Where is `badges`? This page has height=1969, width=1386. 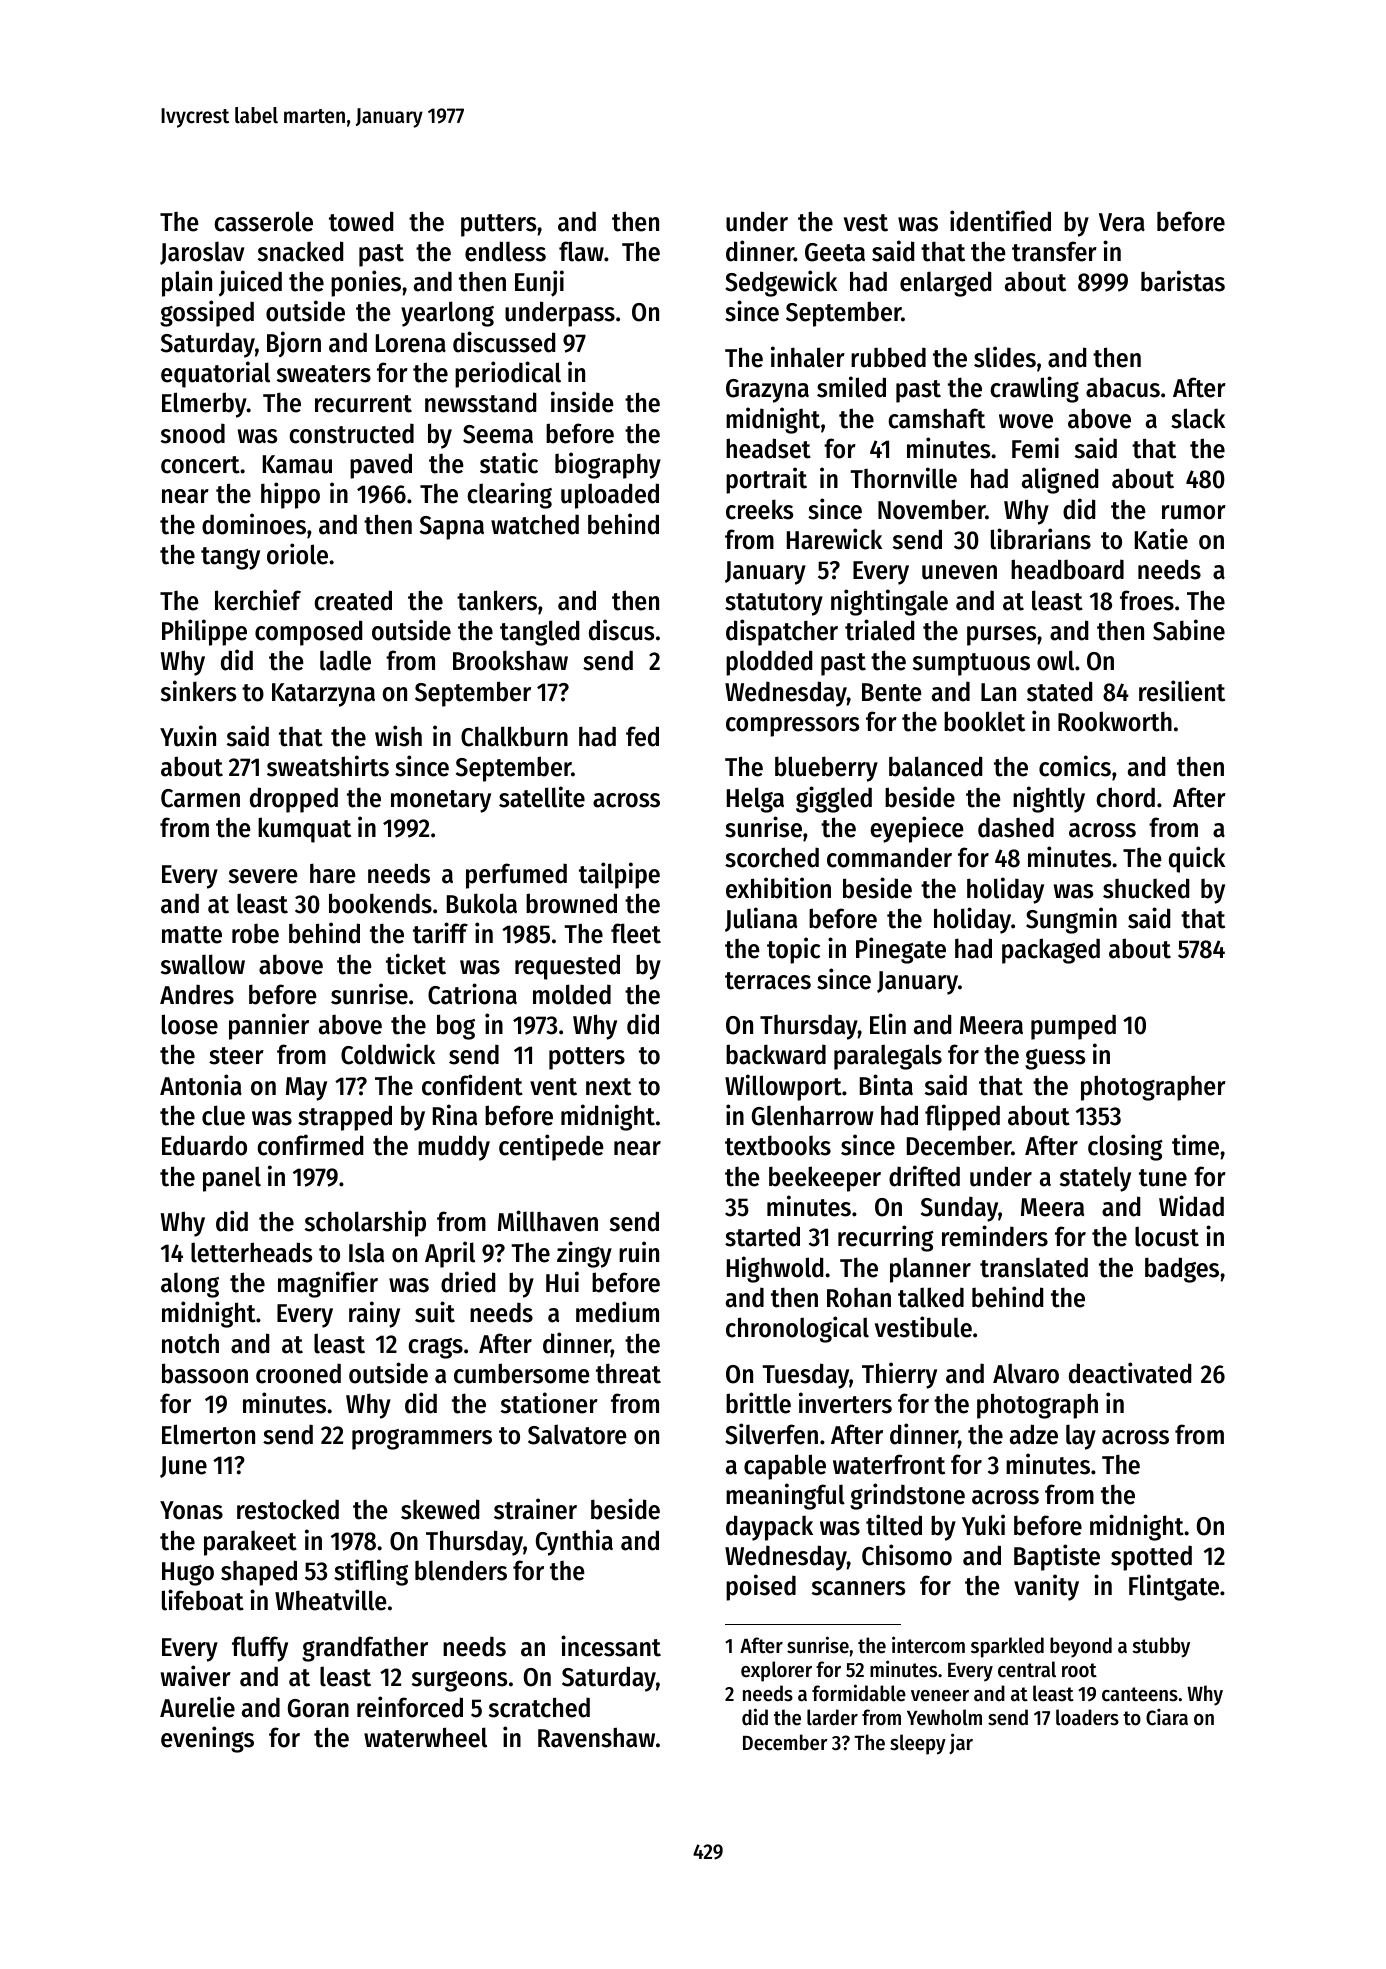
badges is located at coordinates (1182, 1270).
